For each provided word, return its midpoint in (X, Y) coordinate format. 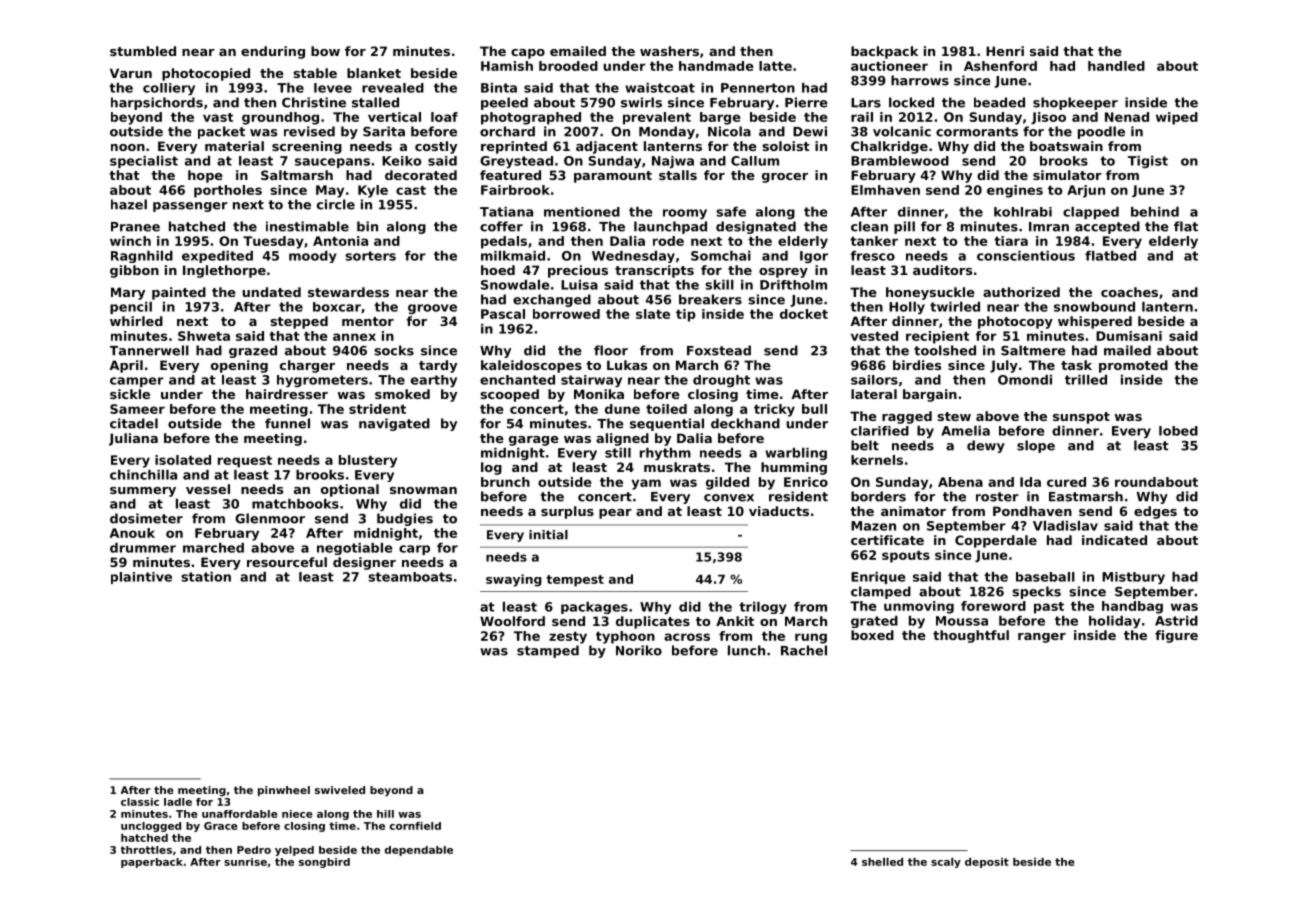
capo (528, 54)
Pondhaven (1032, 511)
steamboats (410, 577)
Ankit (735, 621)
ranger (1042, 638)
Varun (131, 73)
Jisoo (1048, 118)
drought (721, 381)
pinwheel (284, 791)
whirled (136, 321)
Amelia (965, 431)
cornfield (415, 826)
